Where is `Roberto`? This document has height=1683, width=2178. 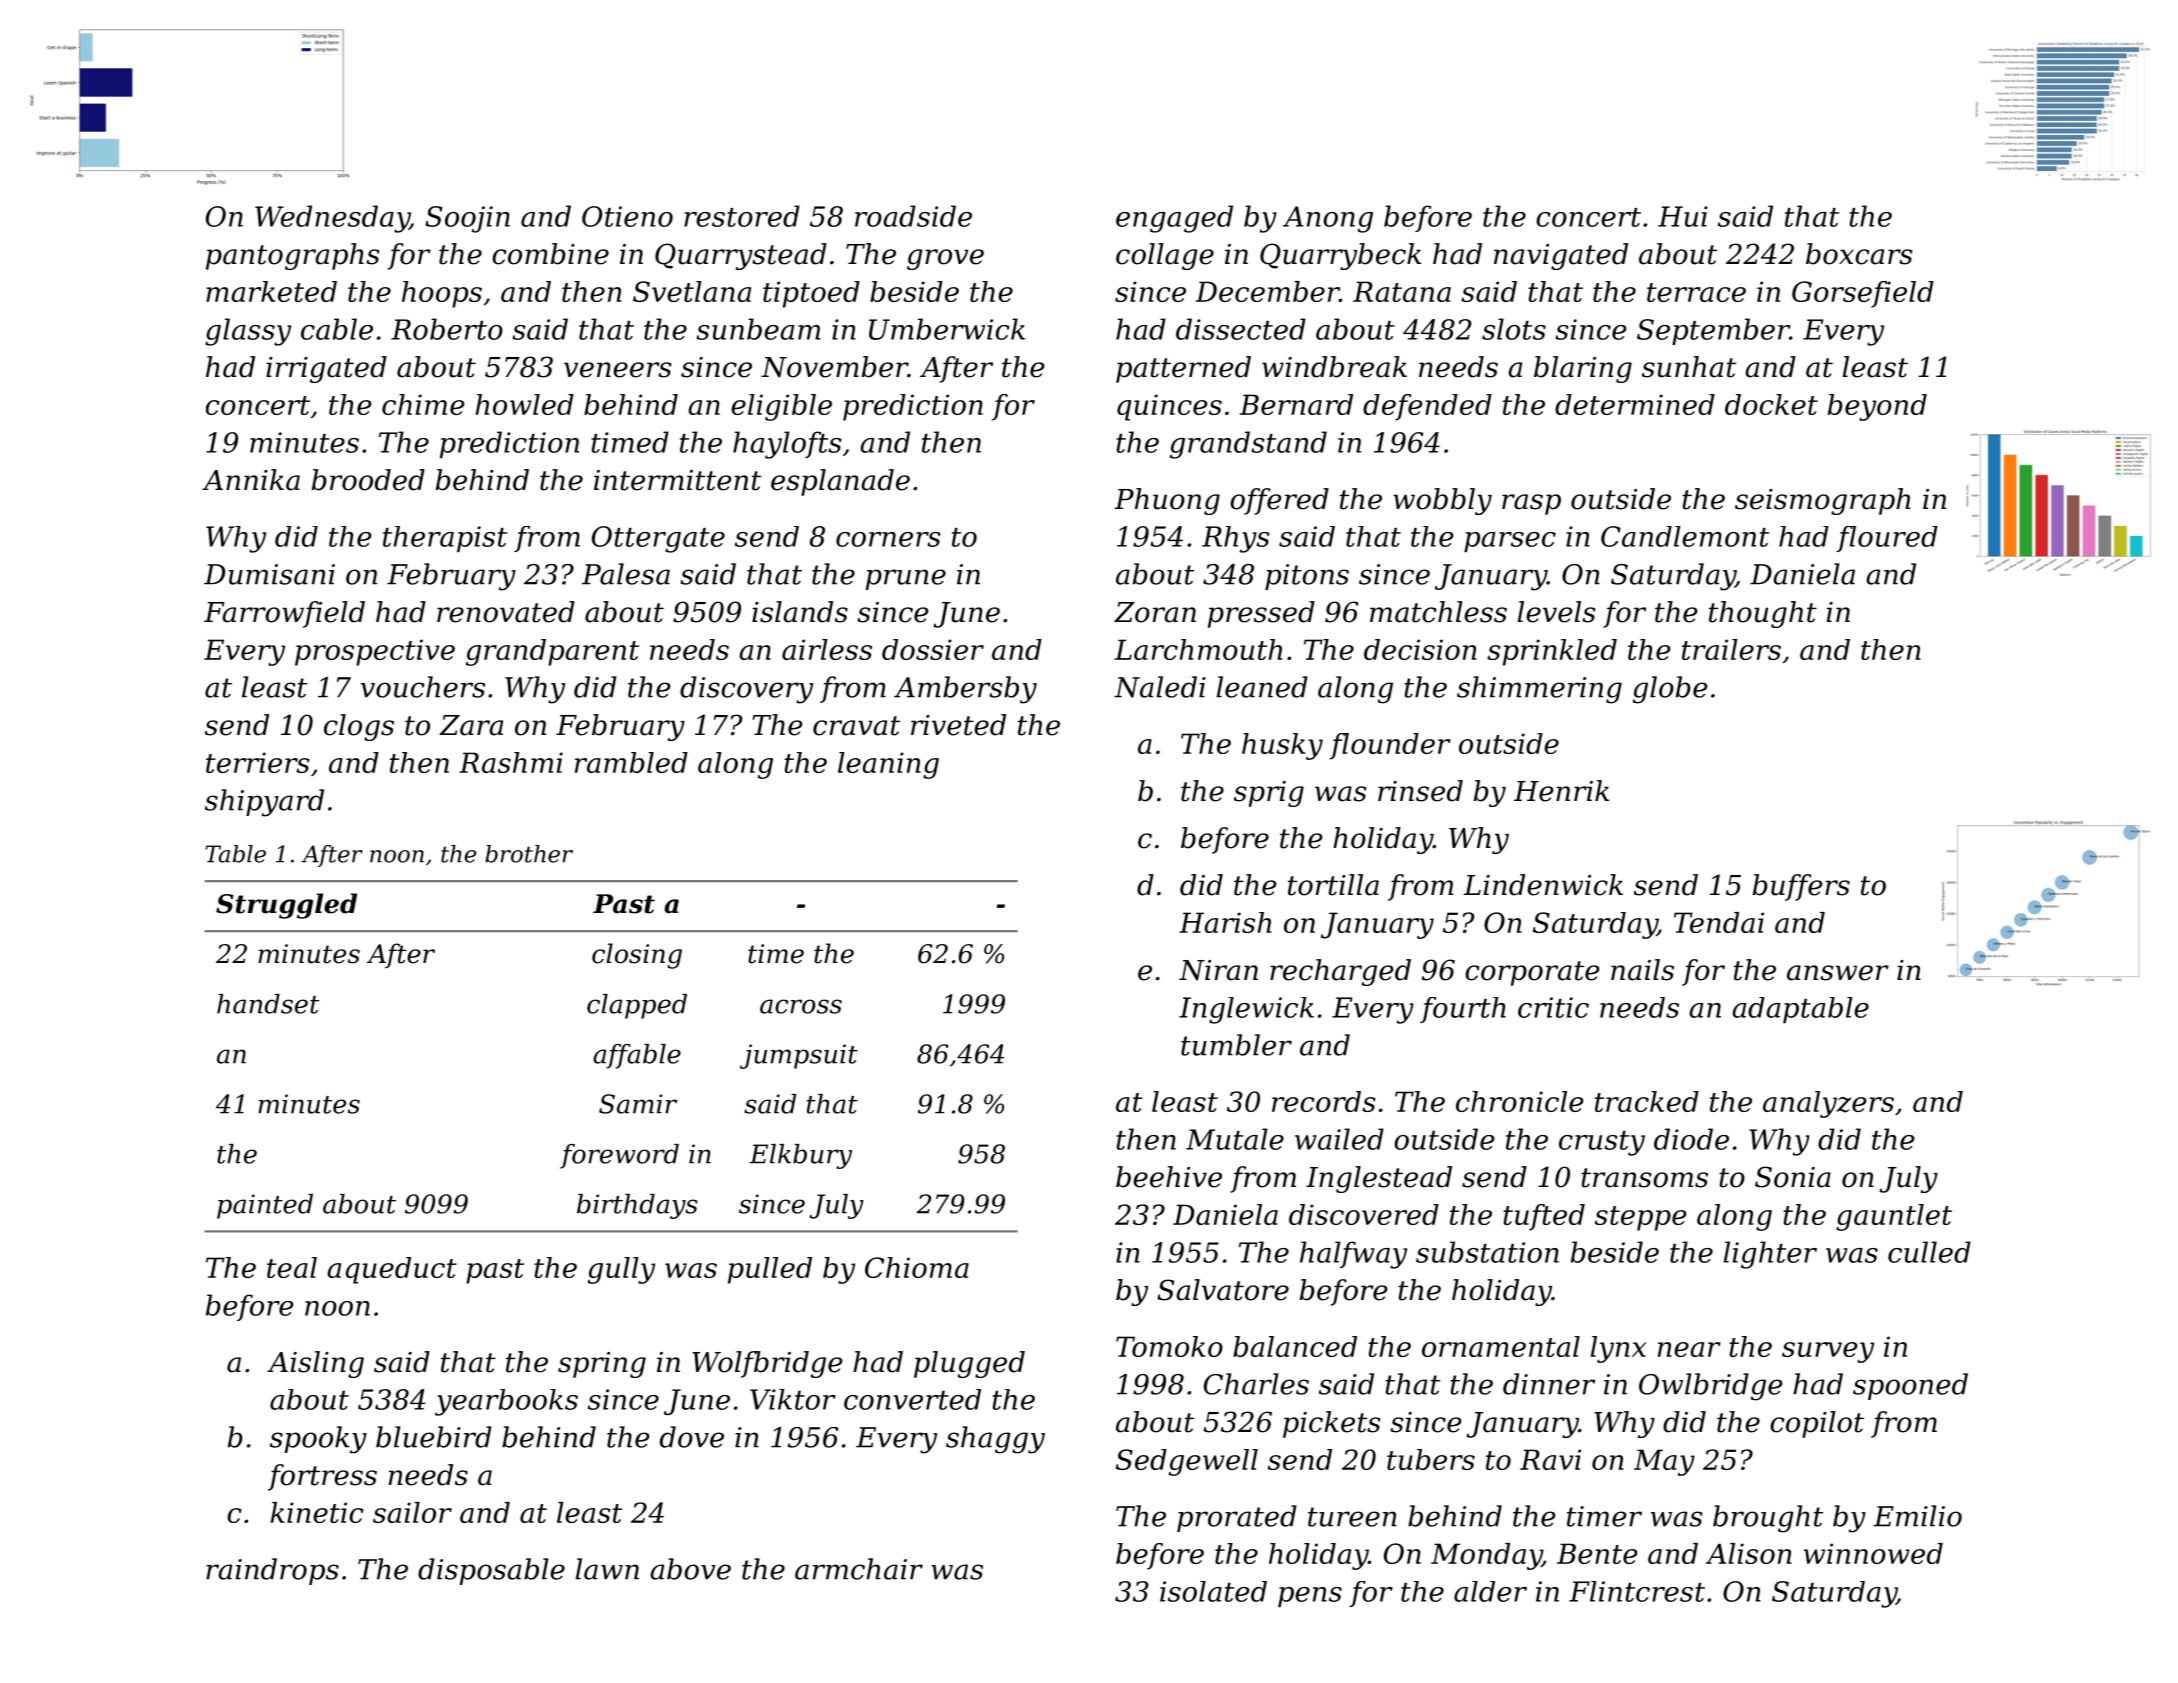
Roberto is located at coordinates (447, 329).
